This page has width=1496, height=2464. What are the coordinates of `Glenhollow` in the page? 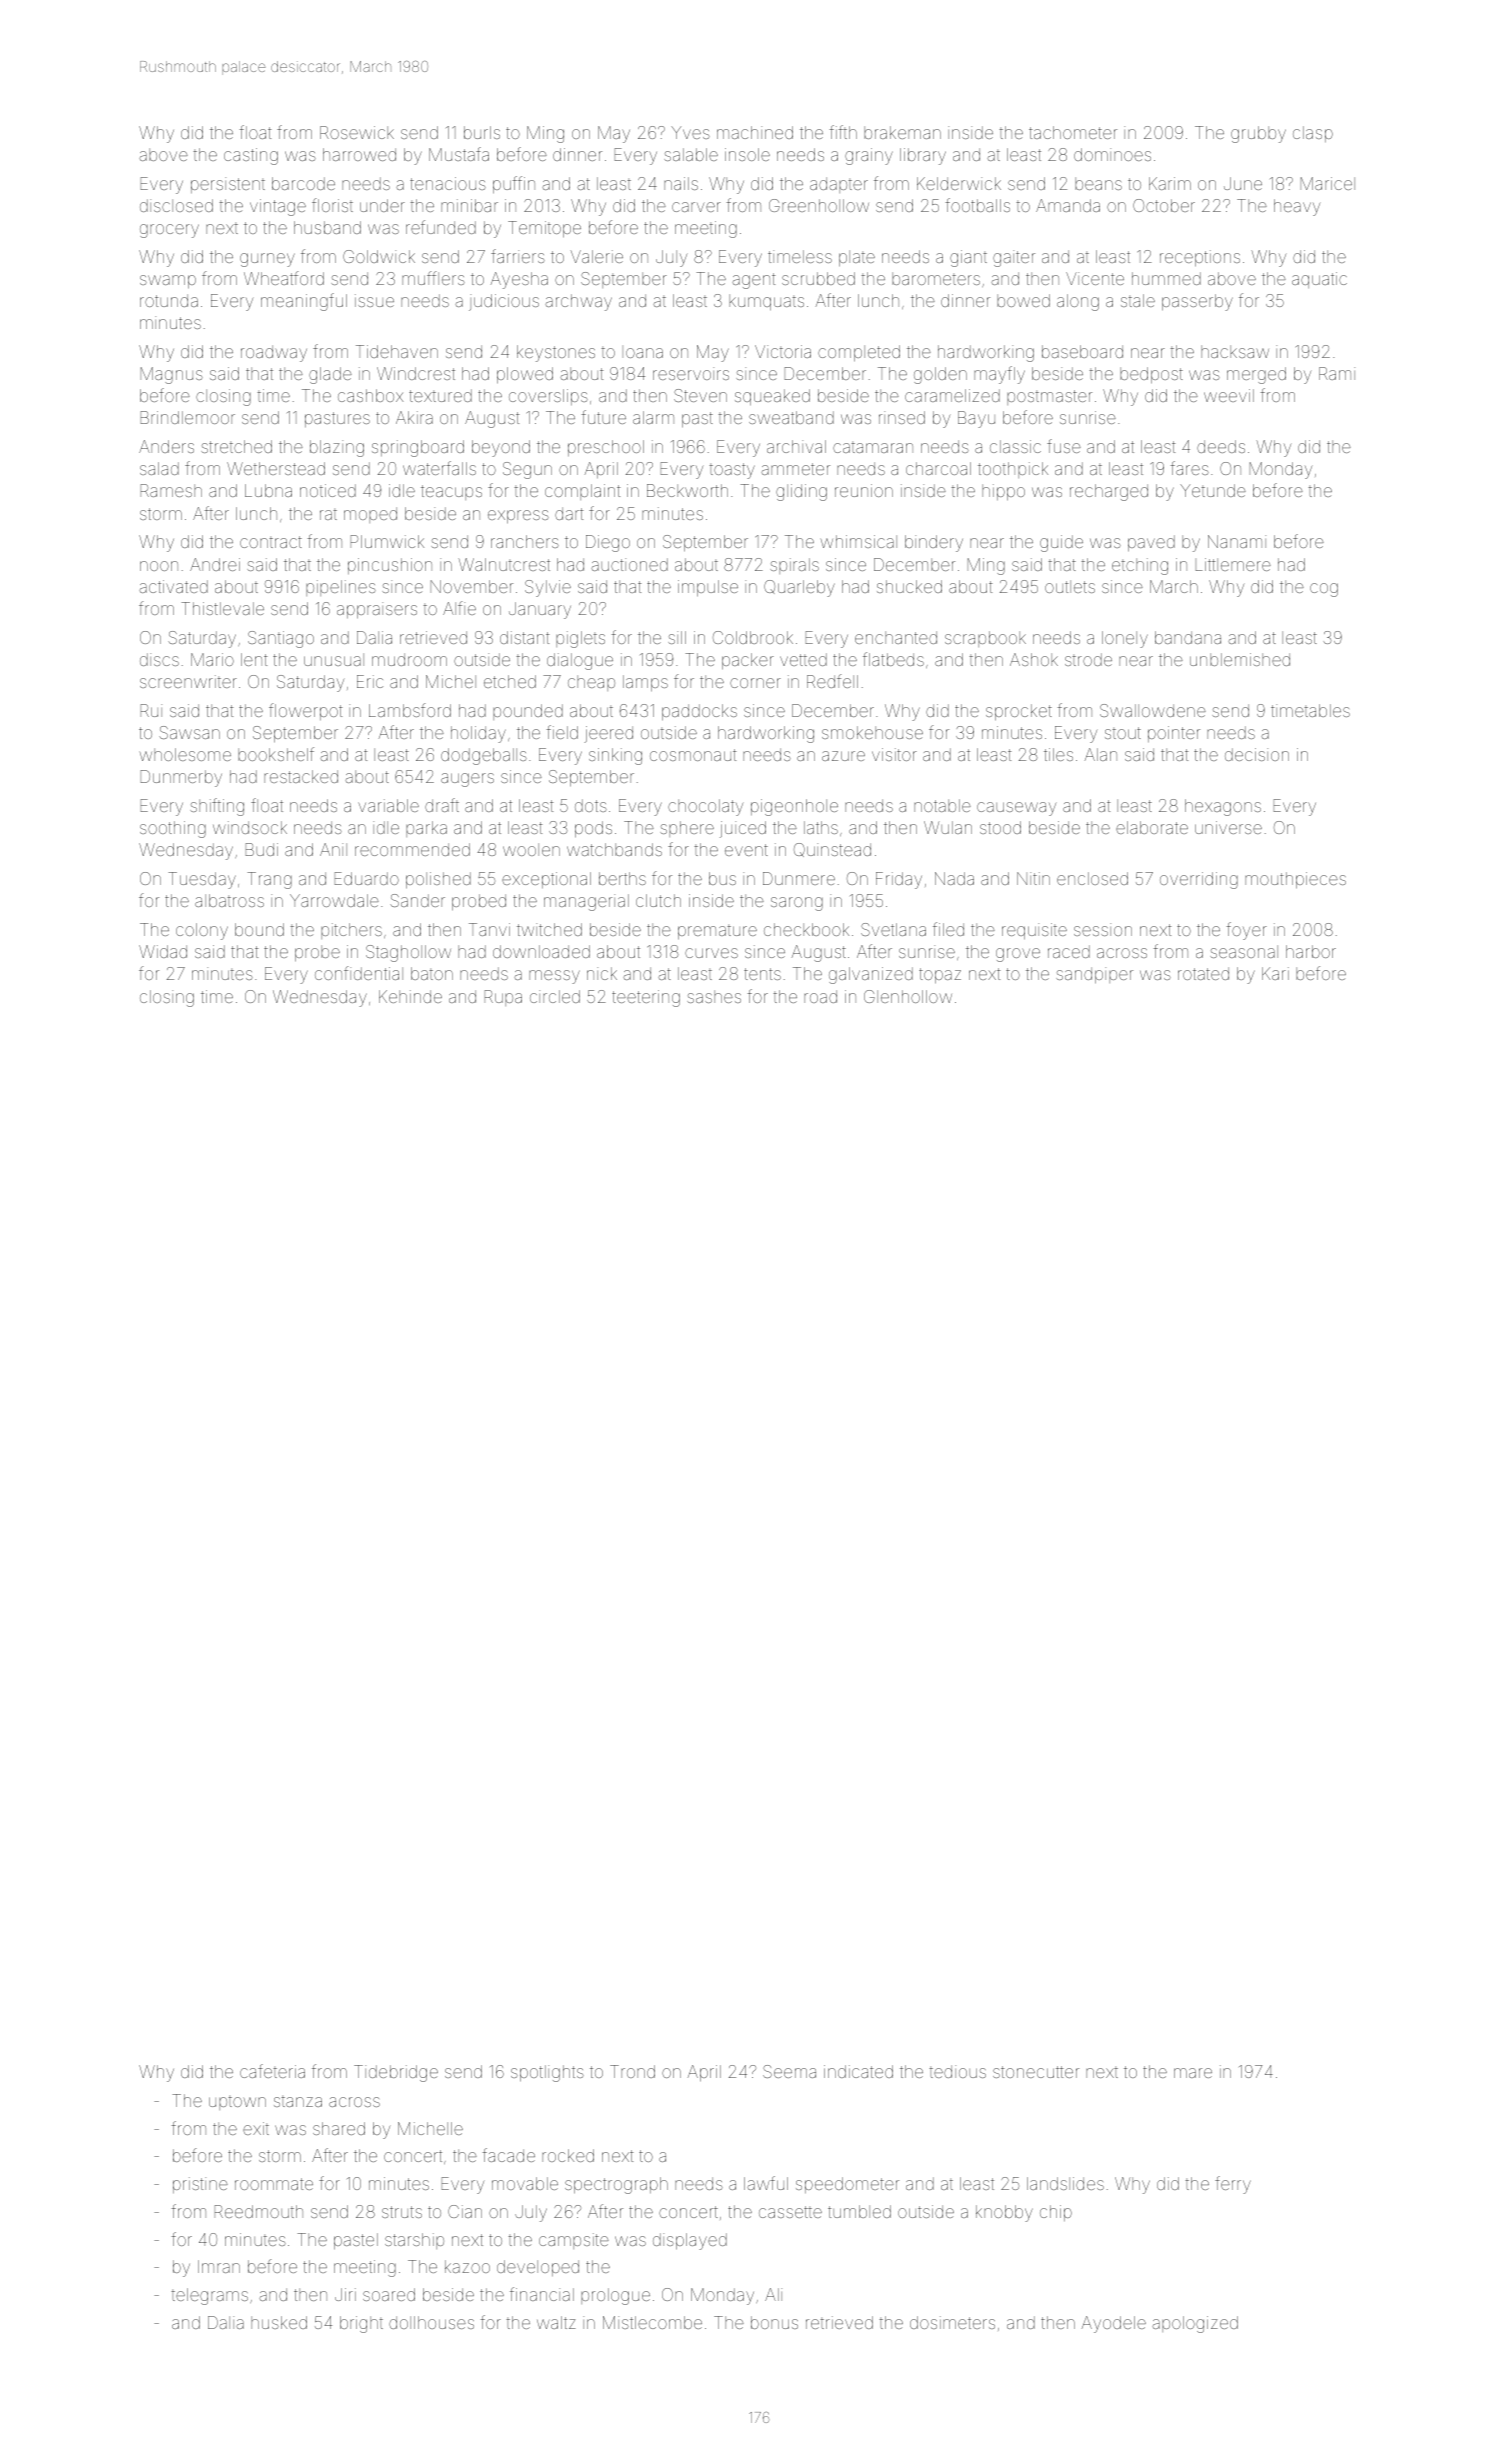 It's located at (908, 996).
